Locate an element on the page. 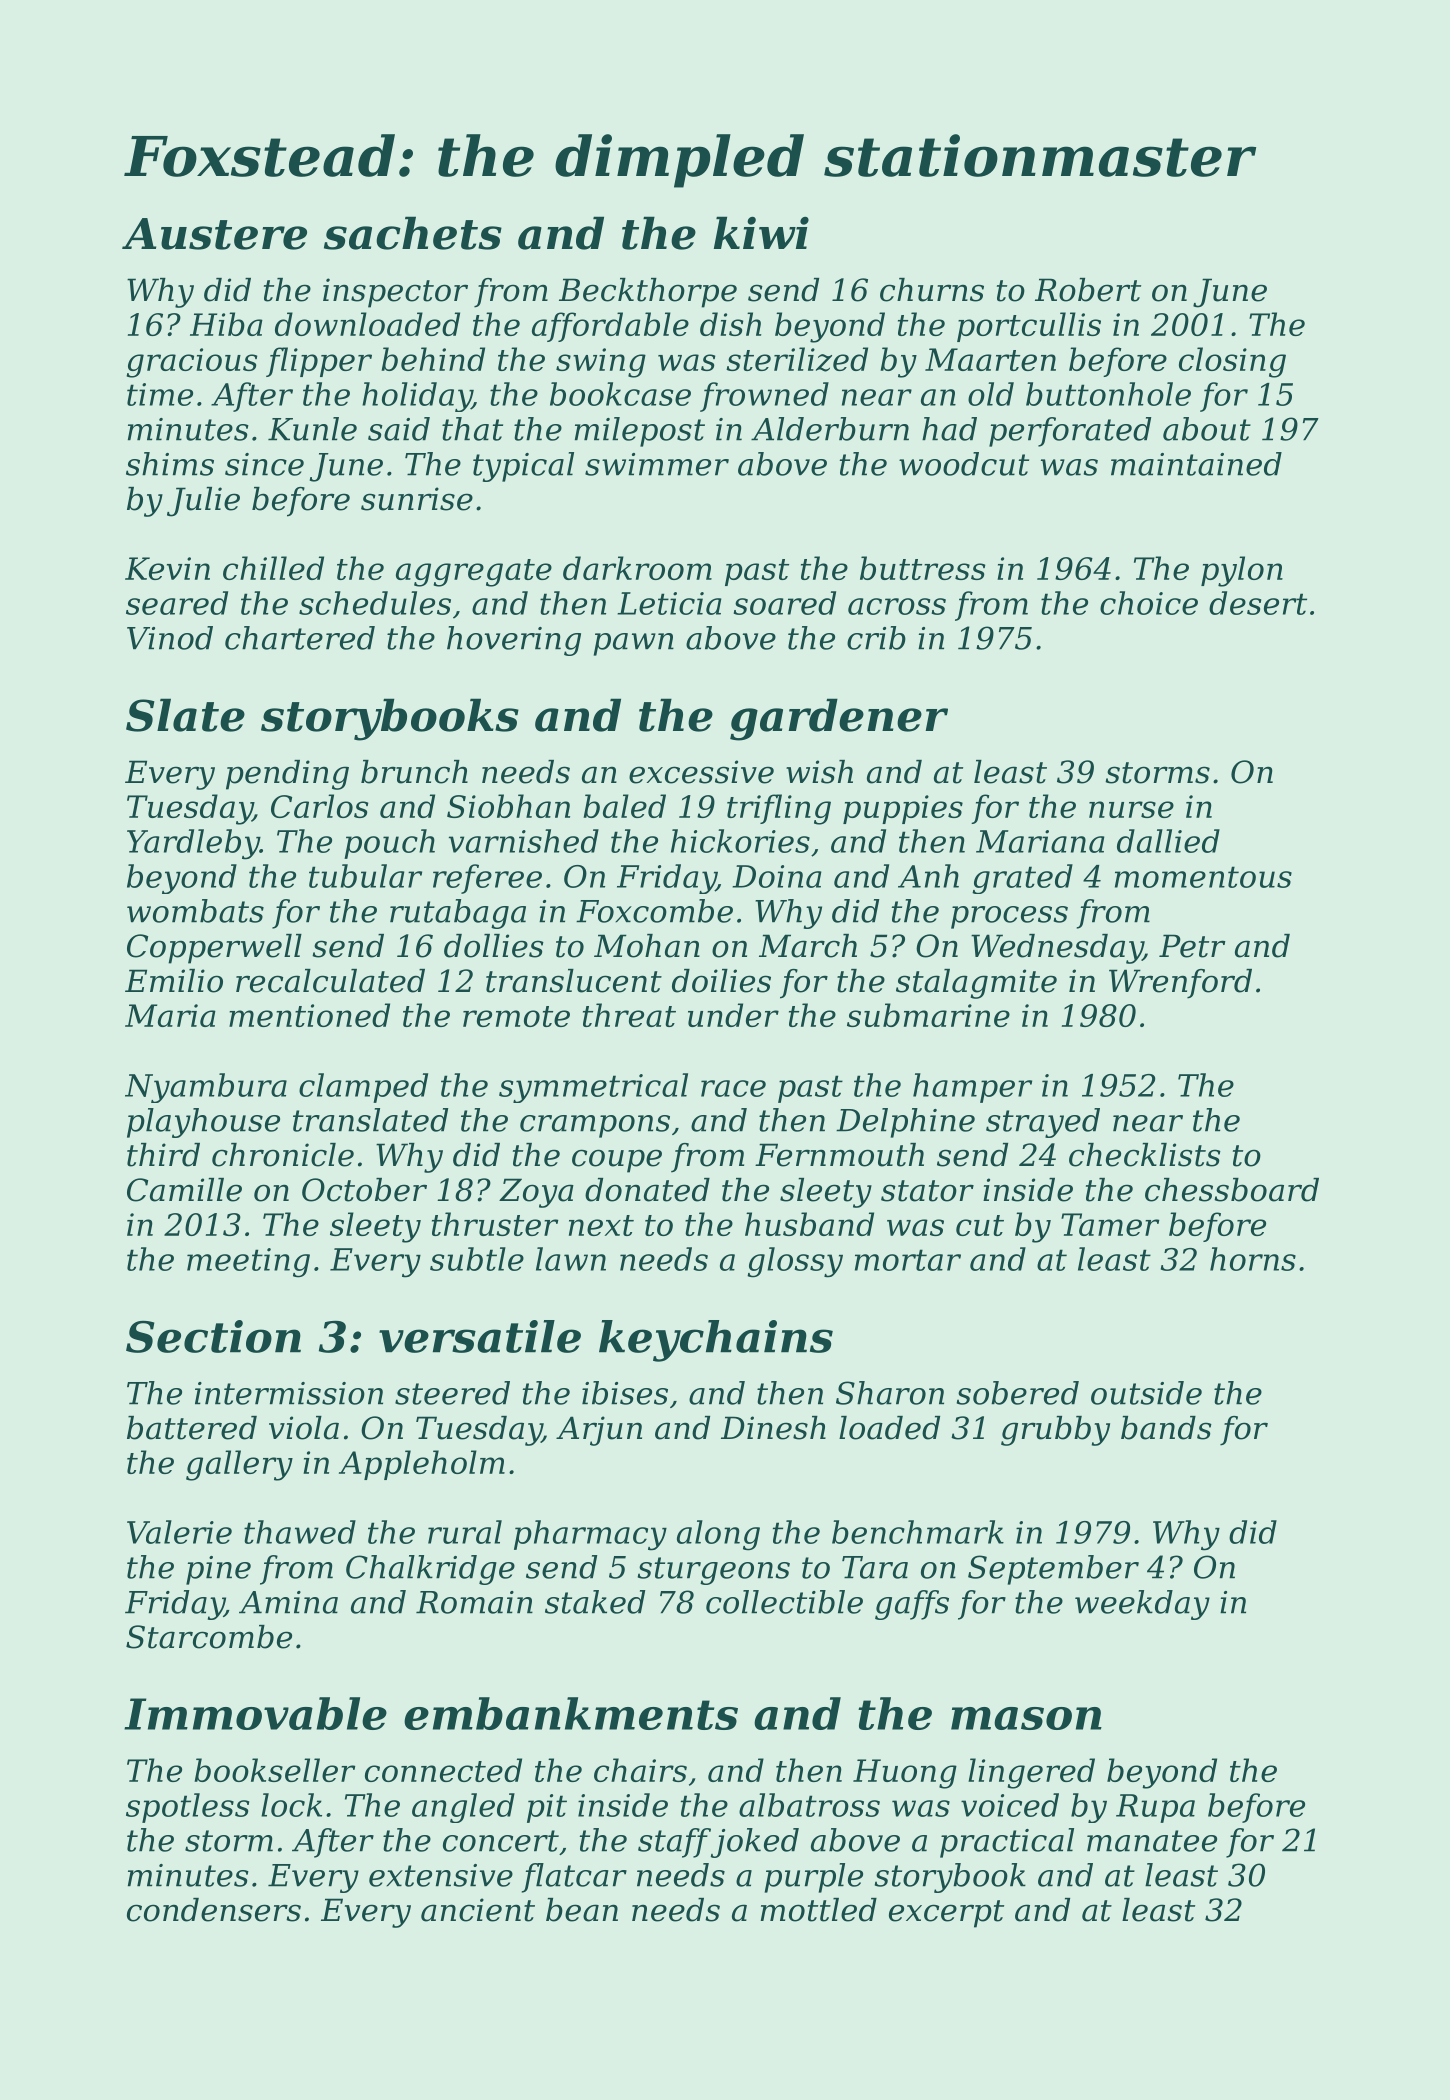 This document has height=2100, width=1450. Austere is located at coordinates (214, 234).
